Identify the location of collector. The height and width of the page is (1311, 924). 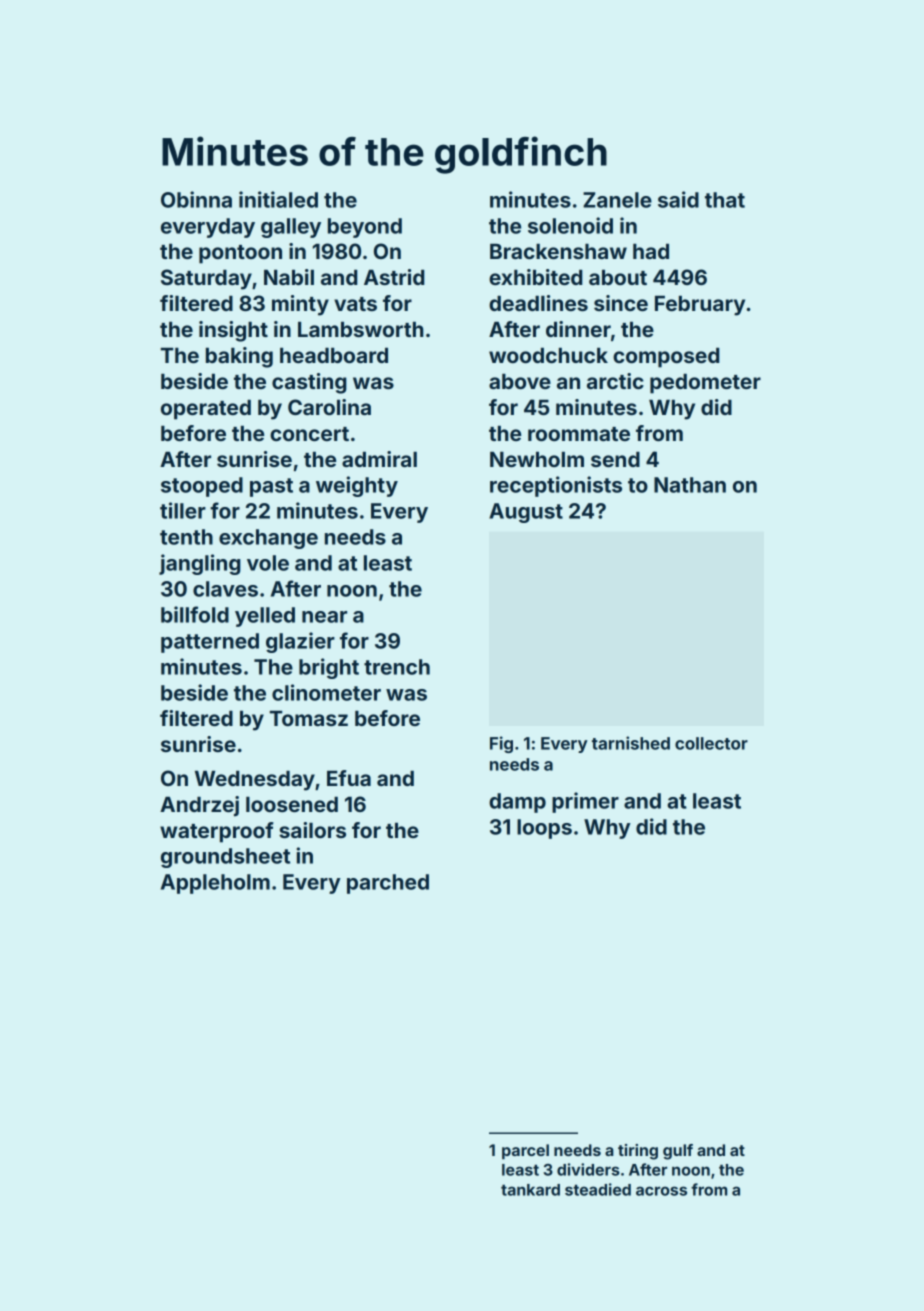
(711, 743).
